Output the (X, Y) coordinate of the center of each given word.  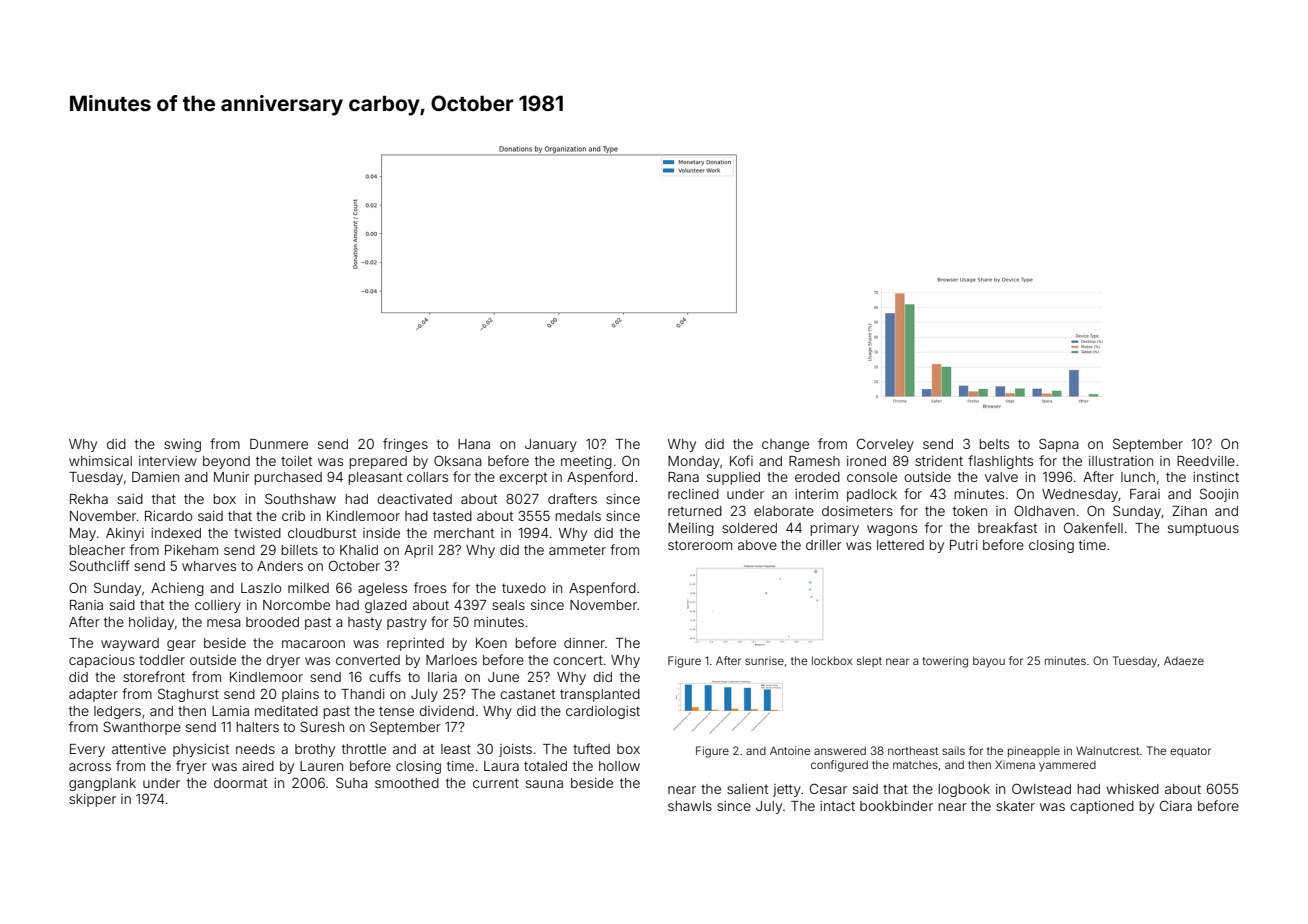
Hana (474, 444)
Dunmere (279, 444)
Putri (964, 545)
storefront (154, 676)
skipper (92, 800)
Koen (491, 643)
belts (994, 444)
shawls (690, 806)
